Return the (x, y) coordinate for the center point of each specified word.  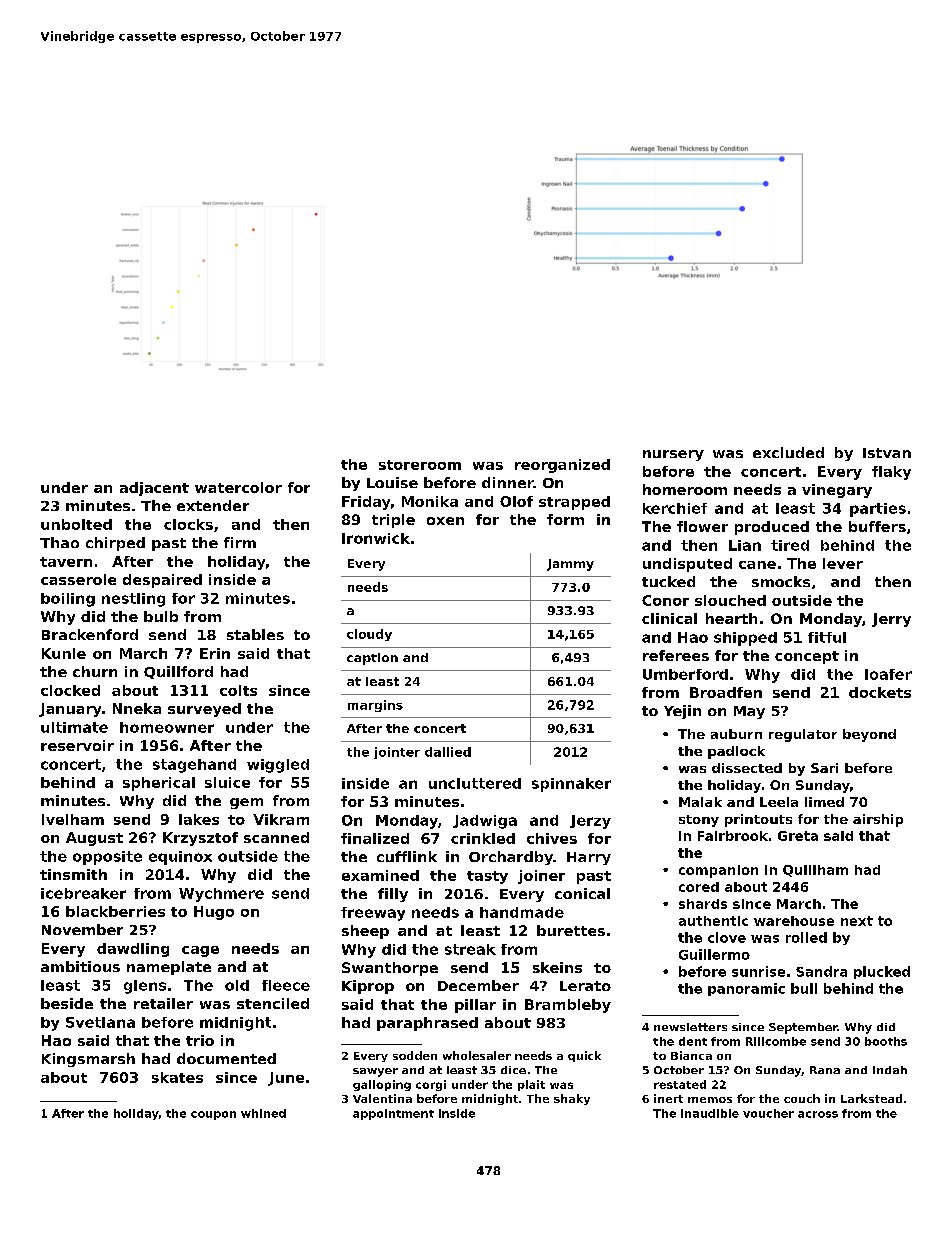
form (565, 519)
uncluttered (475, 783)
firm (240, 542)
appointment (393, 1114)
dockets (880, 692)
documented (226, 1058)
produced (772, 528)
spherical (159, 784)
